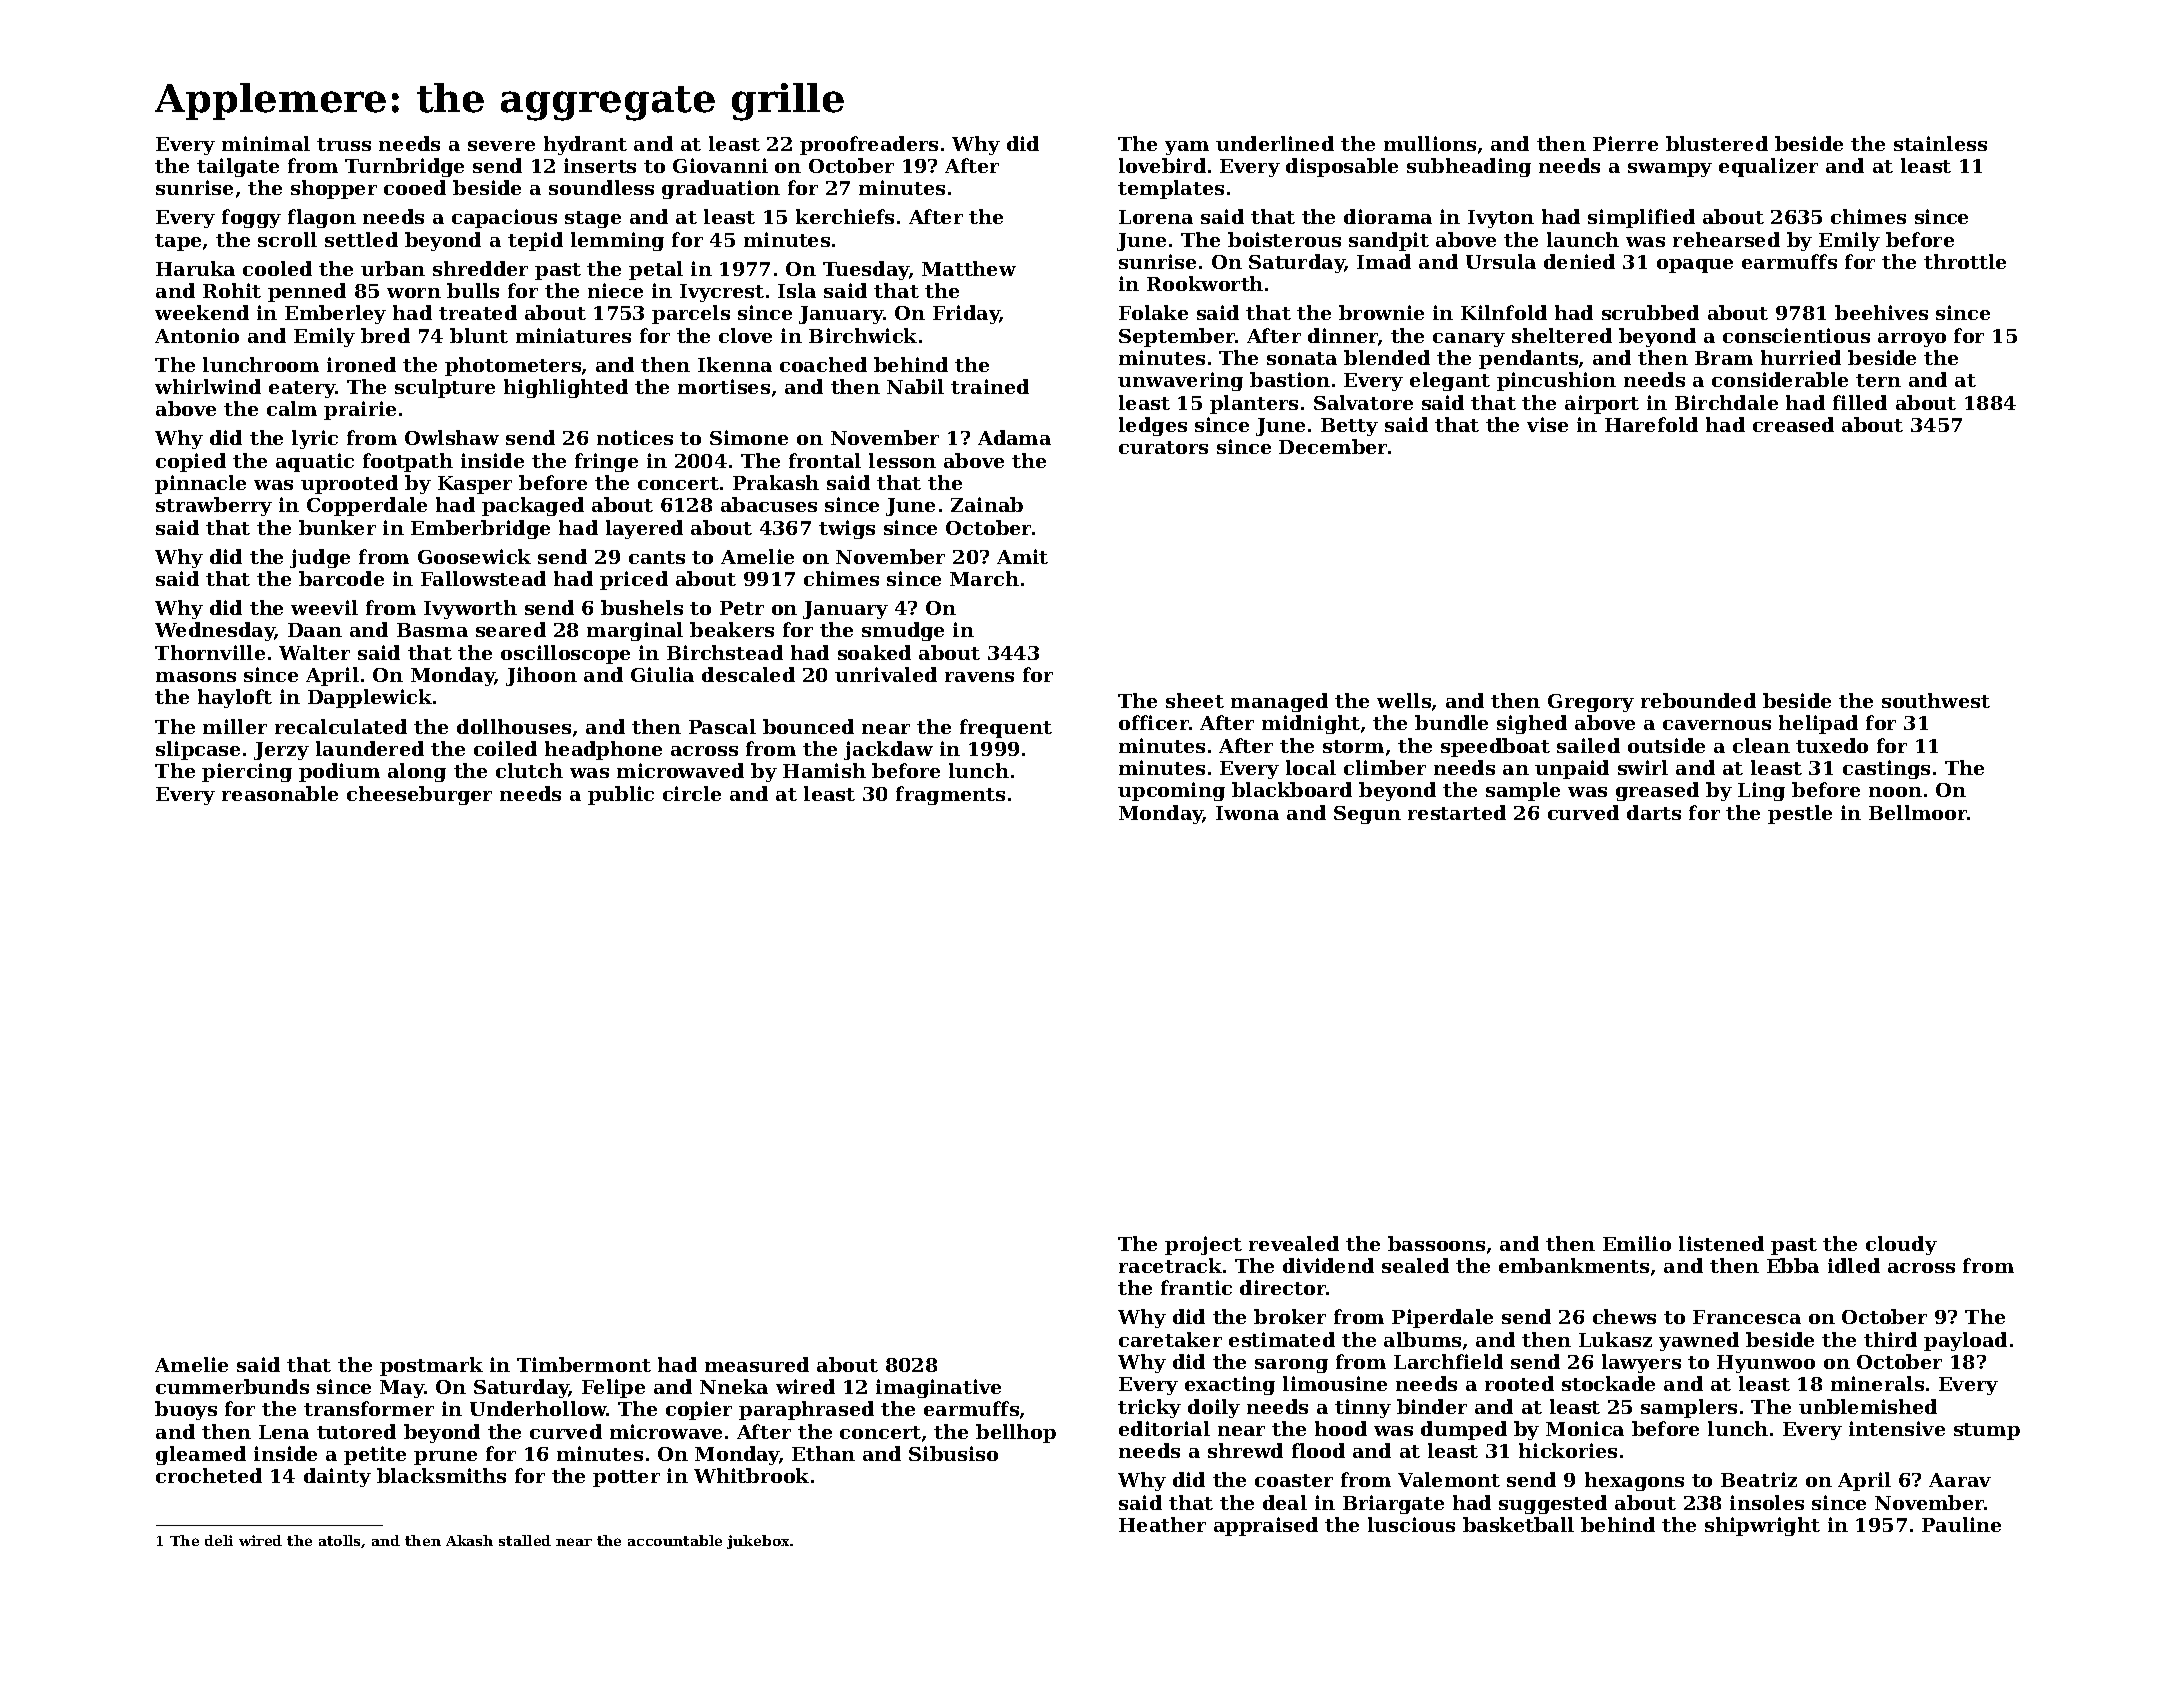 This page has width=2178, height=1683. I want to click on fragments, so click(950, 795).
